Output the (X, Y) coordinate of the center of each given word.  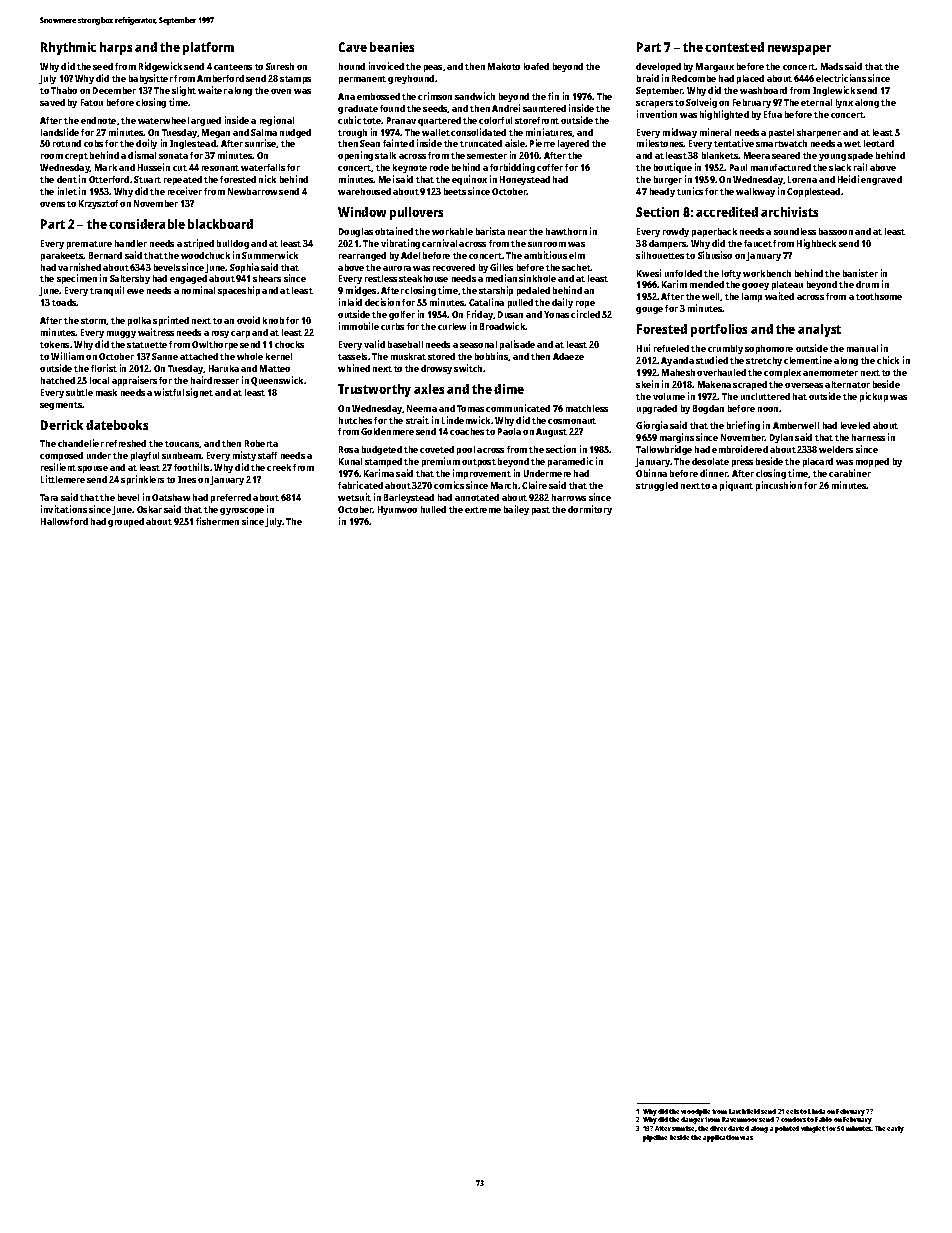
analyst (819, 330)
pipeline (655, 1138)
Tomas (470, 408)
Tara (49, 497)
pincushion (779, 486)
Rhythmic (68, 48)
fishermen (217, 521)
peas (433, 68)
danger (692, 1120)
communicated (518, 408)
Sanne (165, 356)
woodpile (695, 1112)
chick (888, 360)
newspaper (799, 50)
